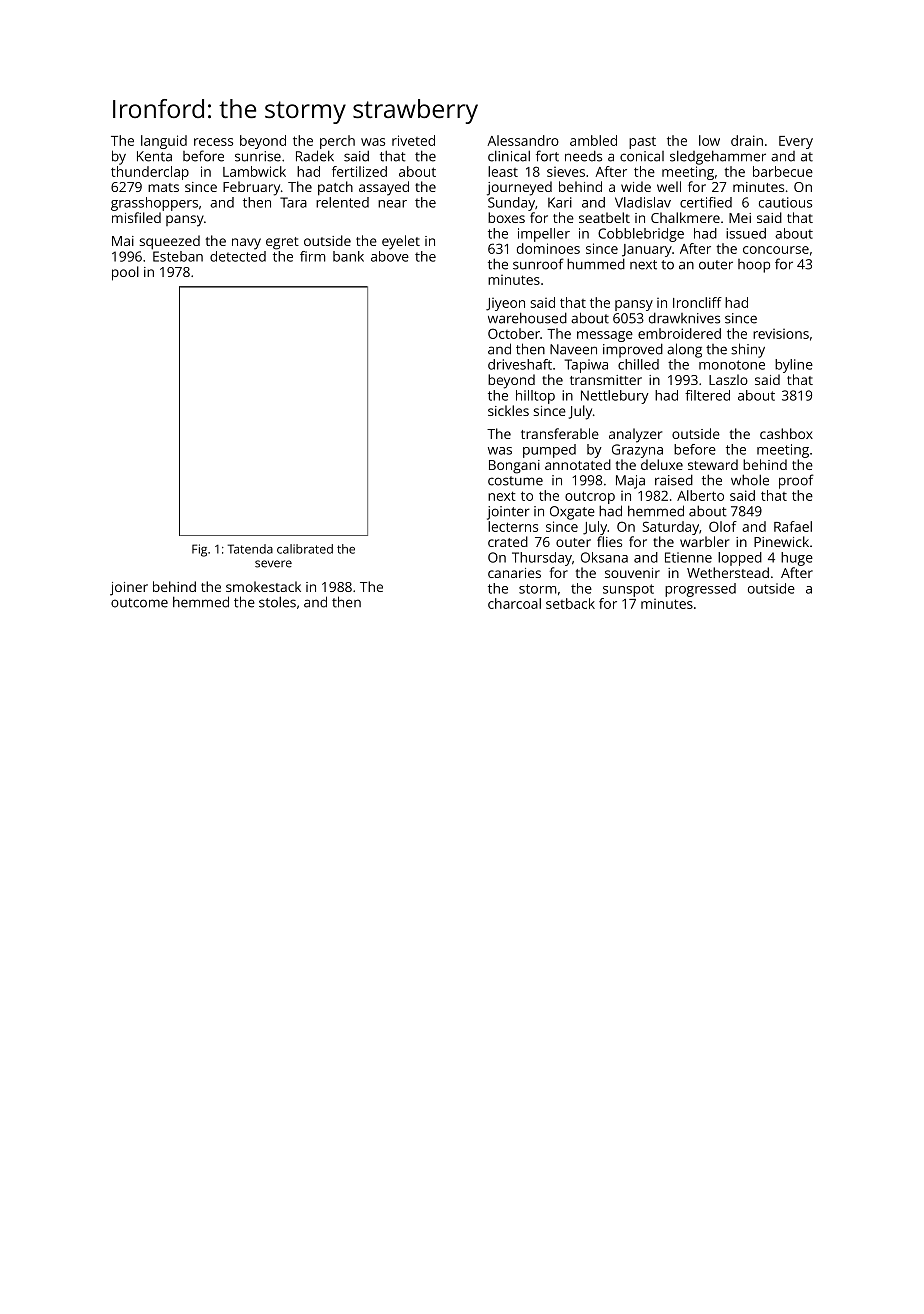 This screenshot has height=1314, width=924. Describe the element at coordinates (635, 435) in the screenshot. I see `analyzer` at that location.
